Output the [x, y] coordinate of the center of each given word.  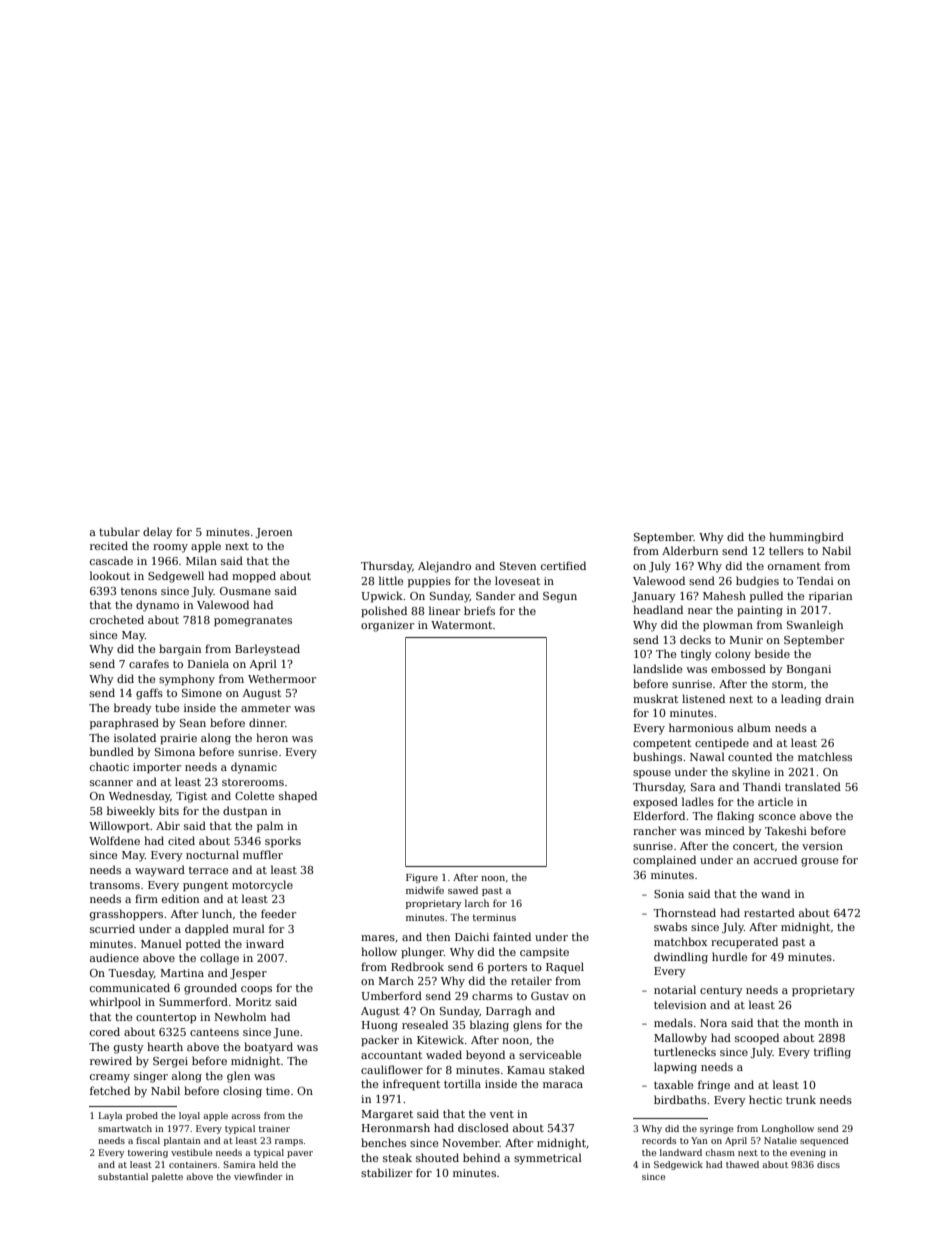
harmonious [701, 727]
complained [664, 861]
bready [133, 709]
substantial [123, 1176]
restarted [769, 912]
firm [146, 898]
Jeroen [273, 533]
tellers [786, 550]
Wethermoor [282, 678]
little [391, 580]
